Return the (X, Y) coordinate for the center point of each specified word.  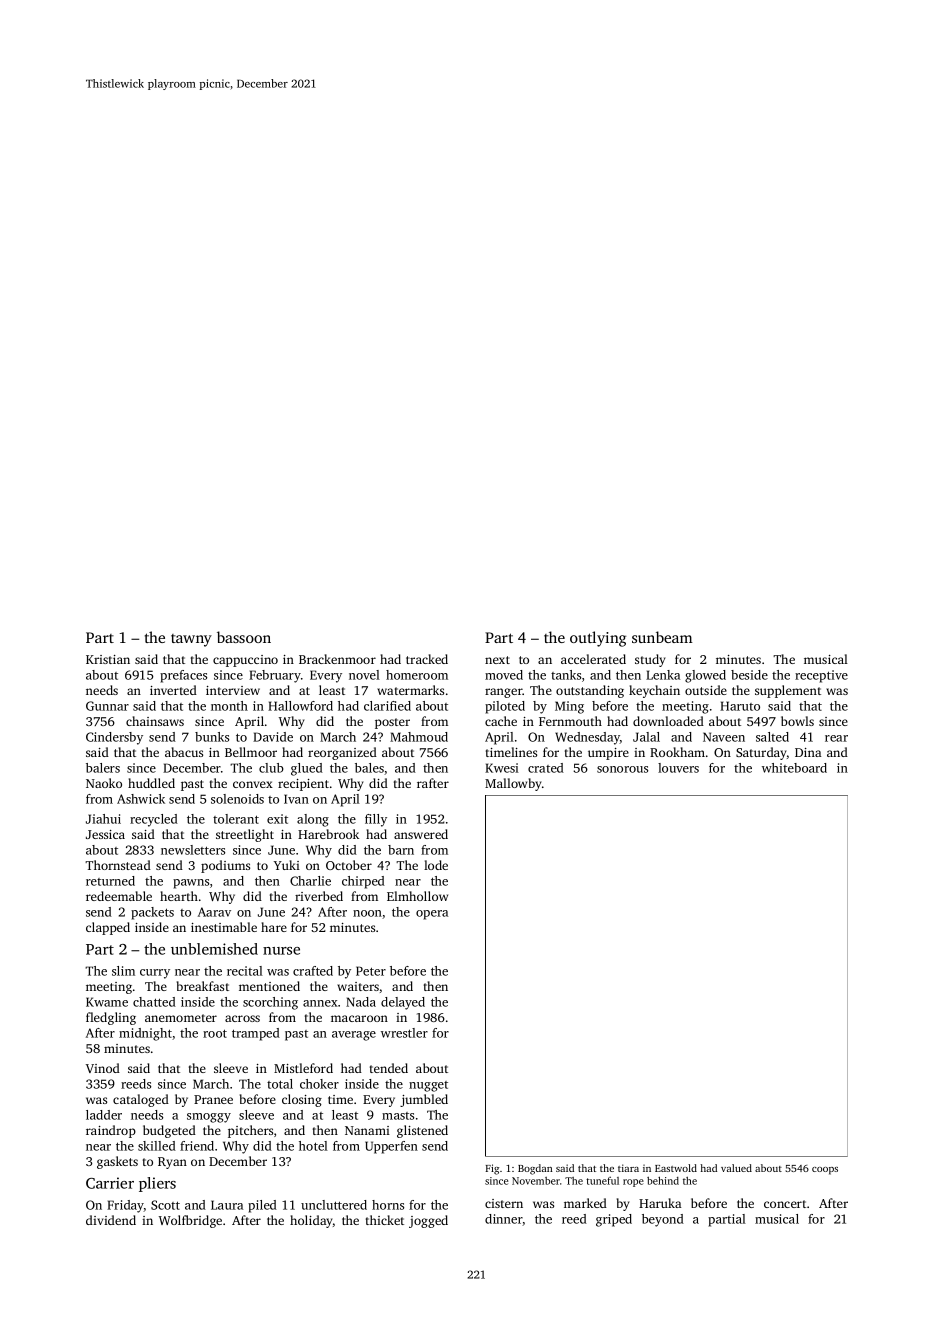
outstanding (590, 691)
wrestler (404, 1033)
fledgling (111, 1018)
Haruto (740, 706)
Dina (808, 752)
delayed (403, 1003)
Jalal (646, 737)
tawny (191, 640)
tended (389, 1068)
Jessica (105, 834)
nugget (428, 1086)
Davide (273, 737)
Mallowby (513, 784)
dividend (111, 1220)
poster (392, 723)
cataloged (141, 1100)
